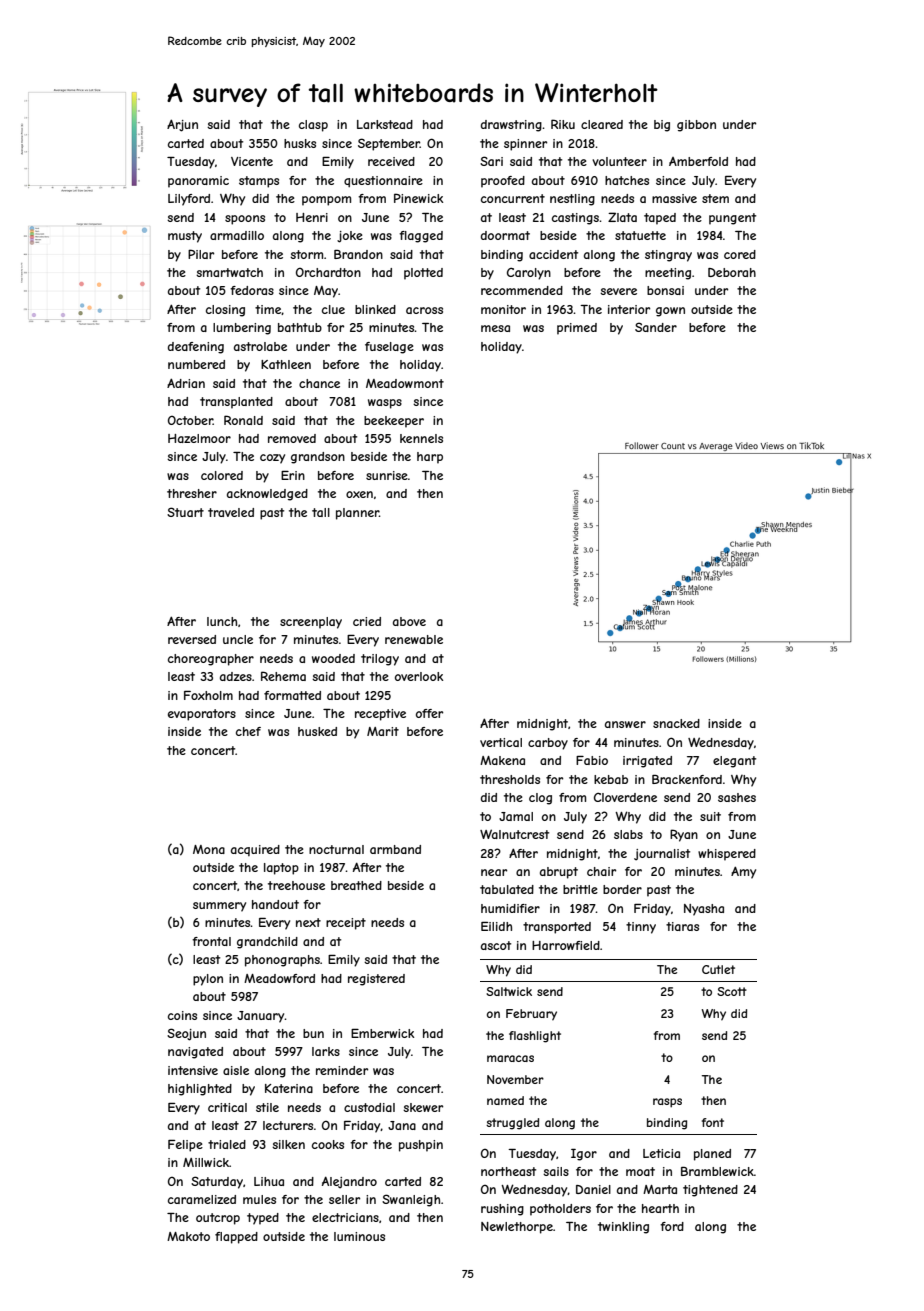  Describe the element at coordinates (359, 1236) in the screenshot. I see `luminous` at that location.
